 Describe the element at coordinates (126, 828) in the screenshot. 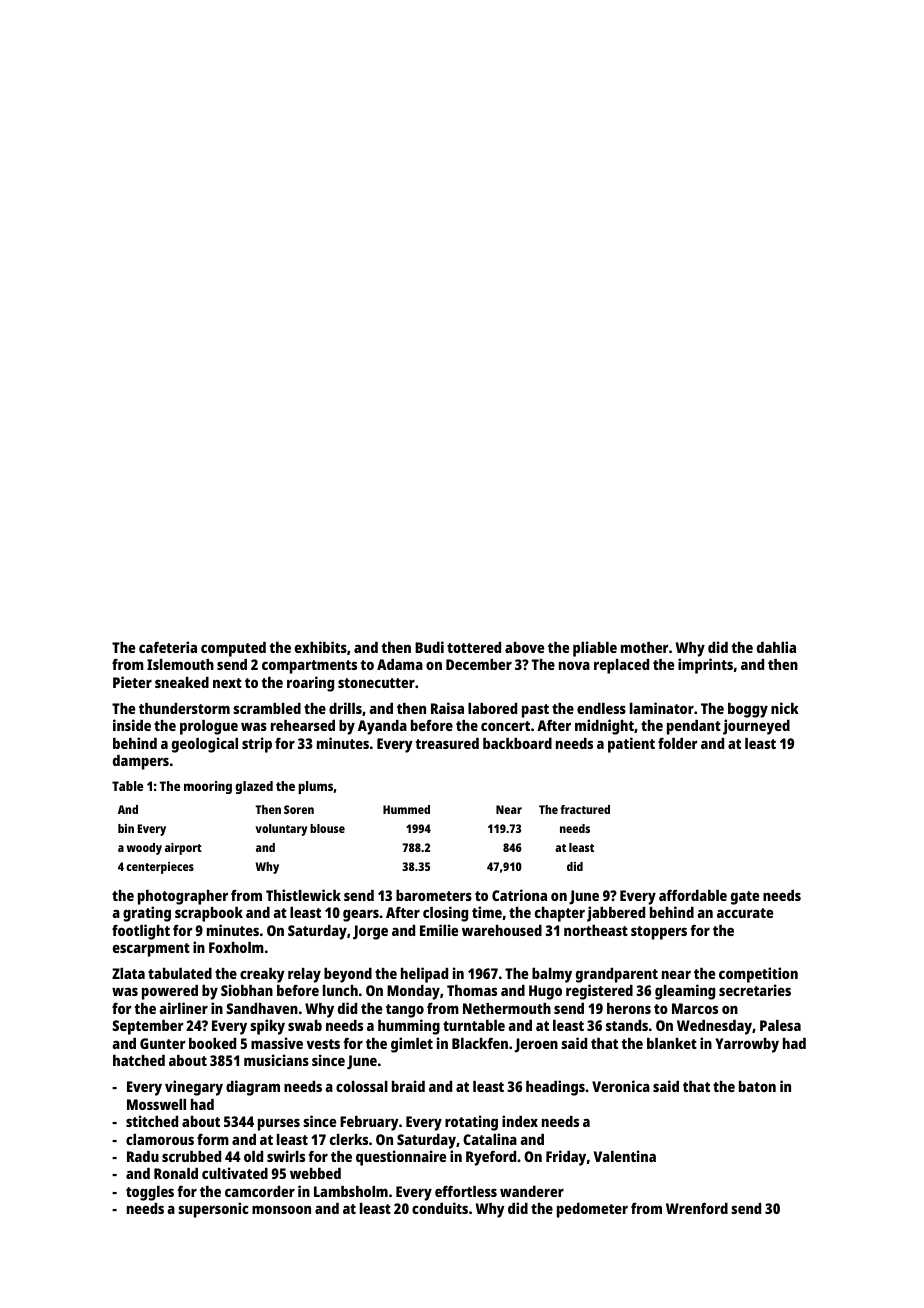

I see `bin` at that location.
